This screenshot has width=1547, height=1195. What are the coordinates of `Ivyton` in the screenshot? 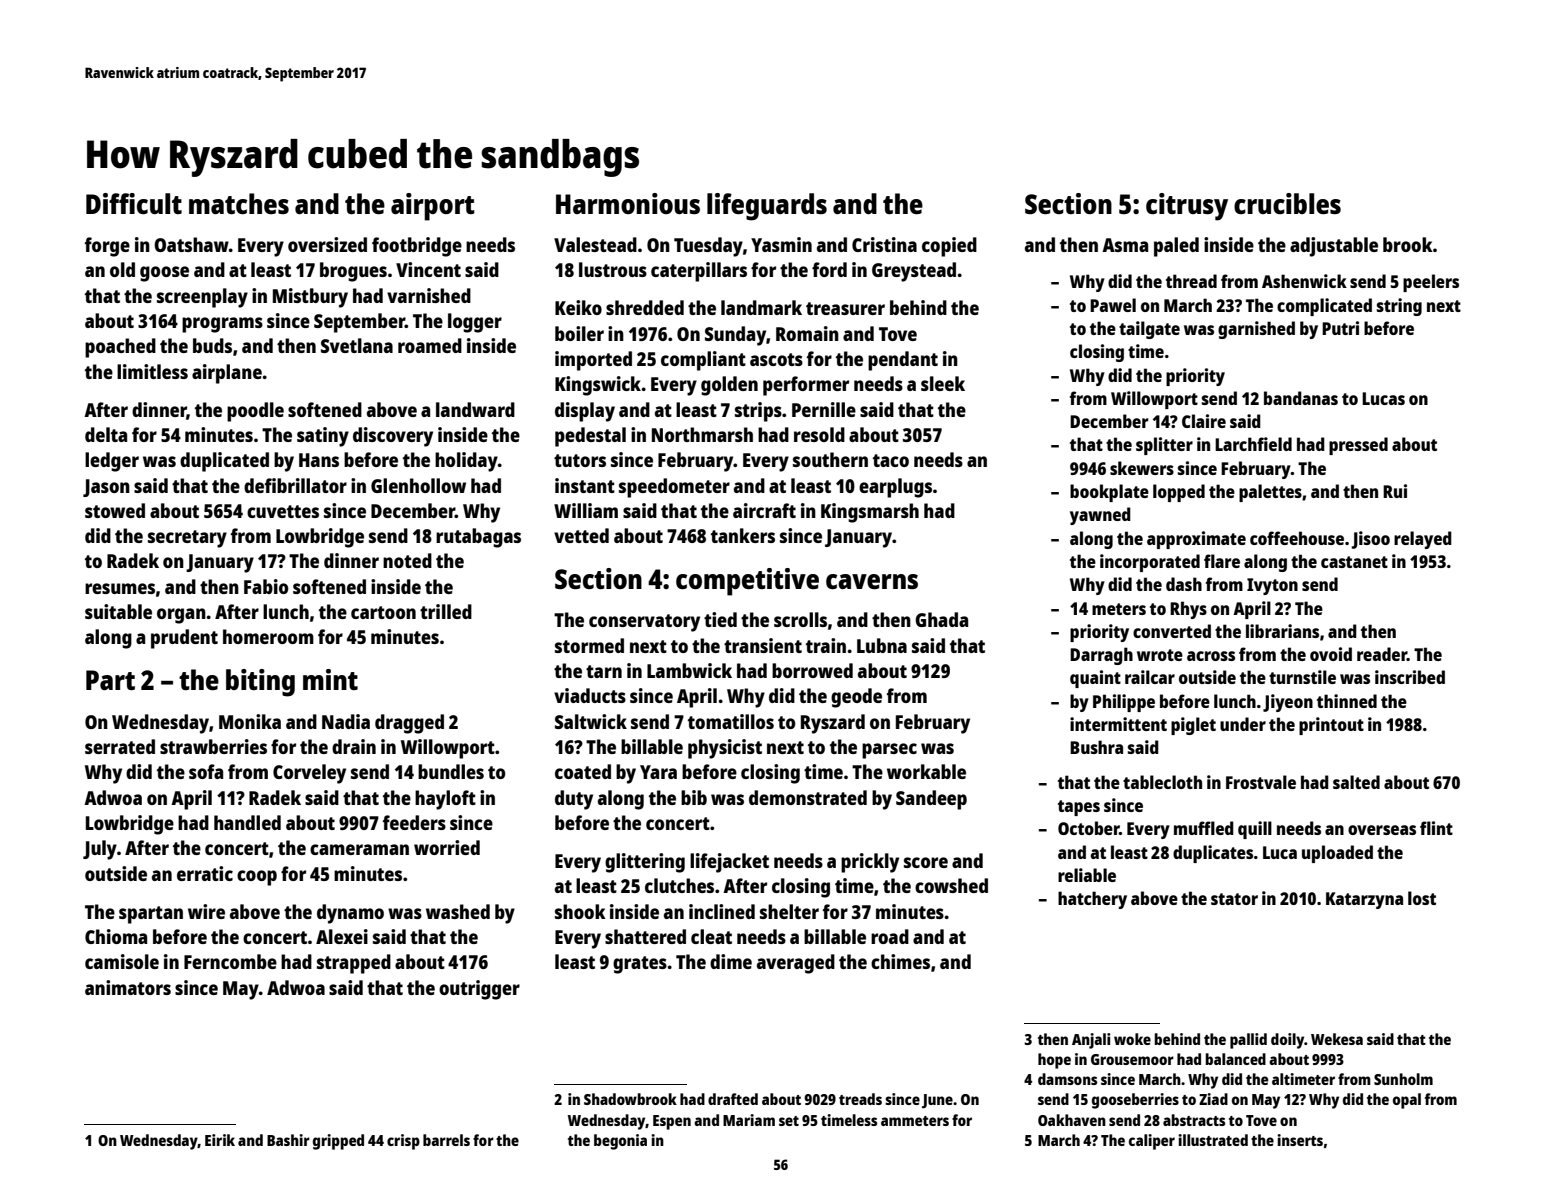 It's located at (1272, 586).
